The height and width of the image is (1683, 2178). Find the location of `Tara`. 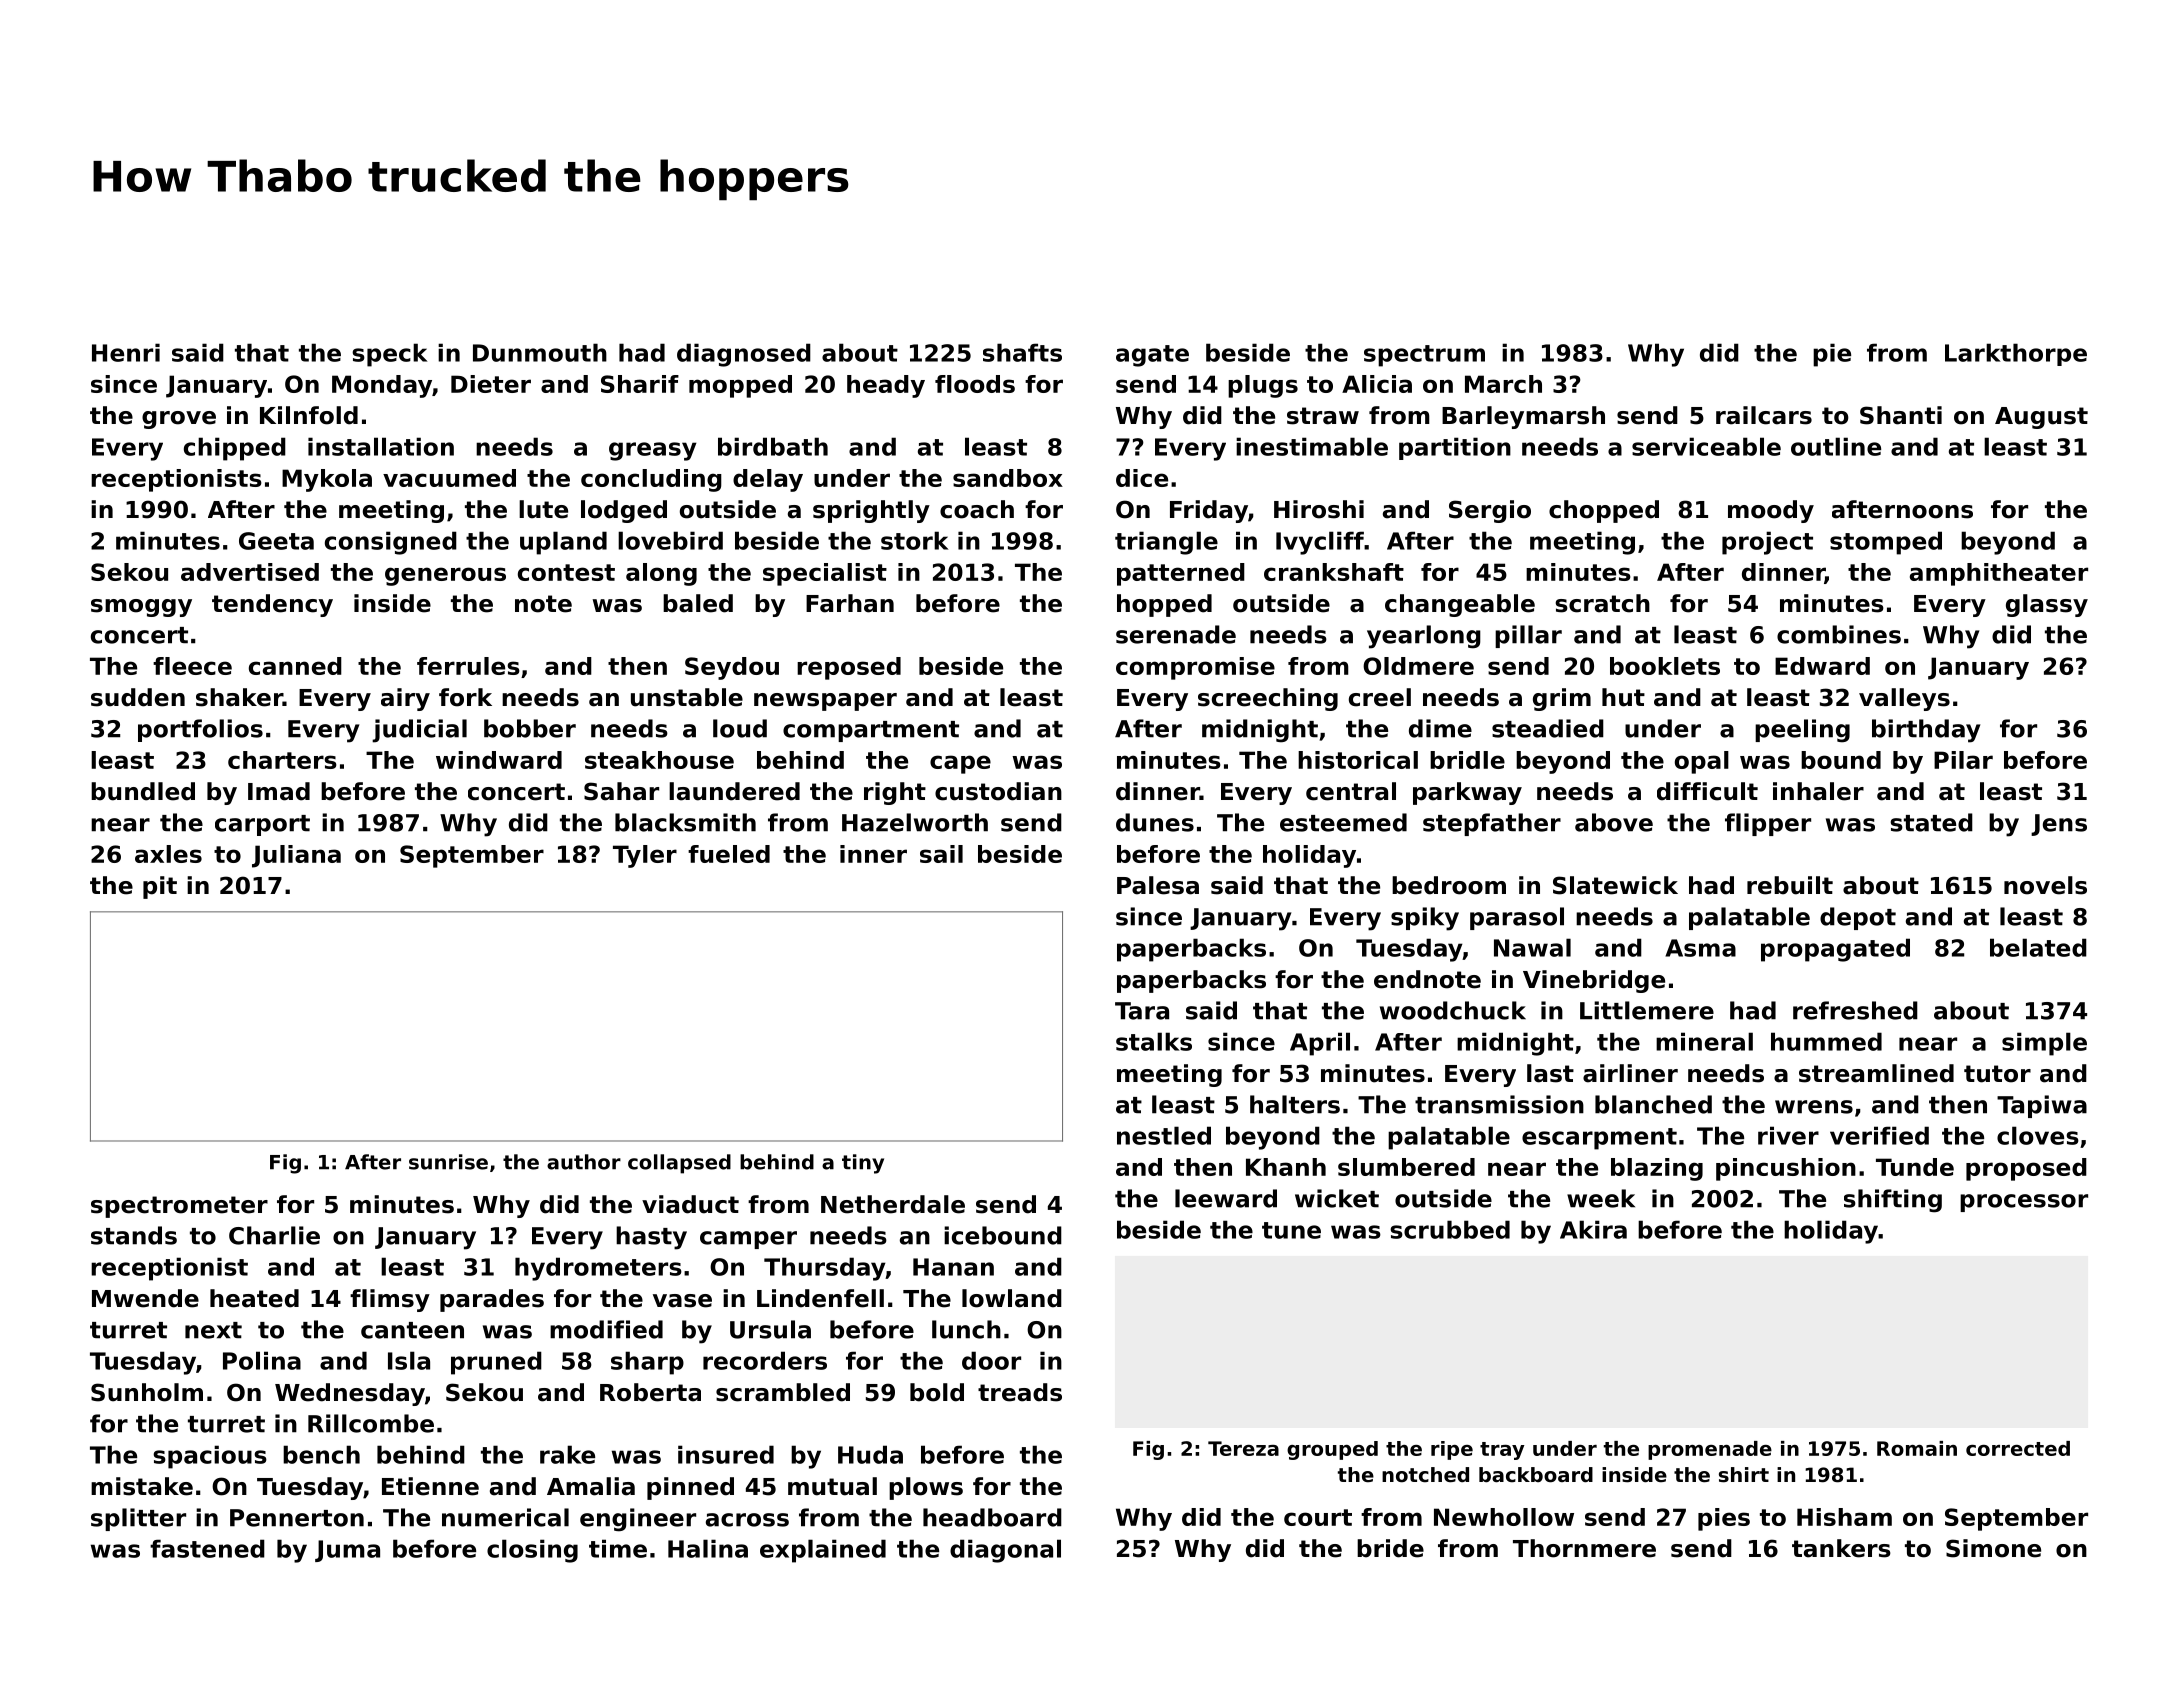

Tara is located at coordinates (1142, 1011).
